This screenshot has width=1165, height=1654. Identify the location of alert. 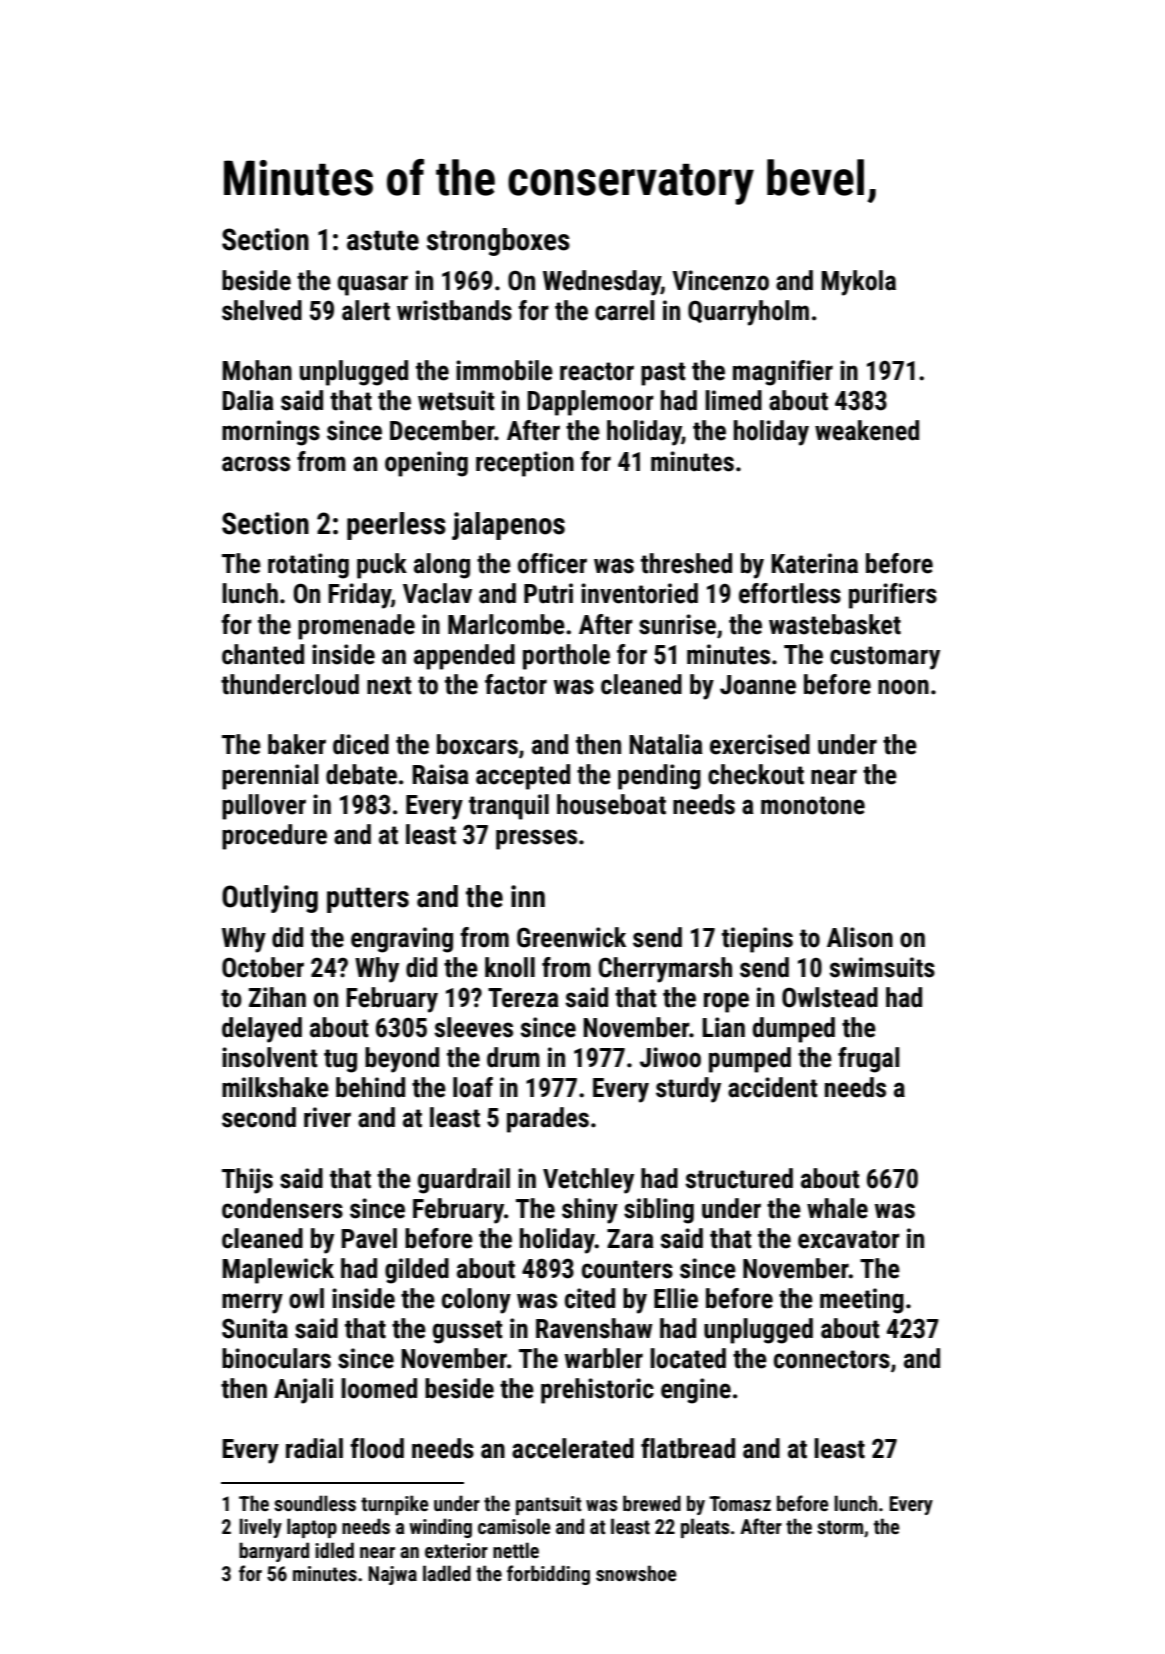
(366, 310).
